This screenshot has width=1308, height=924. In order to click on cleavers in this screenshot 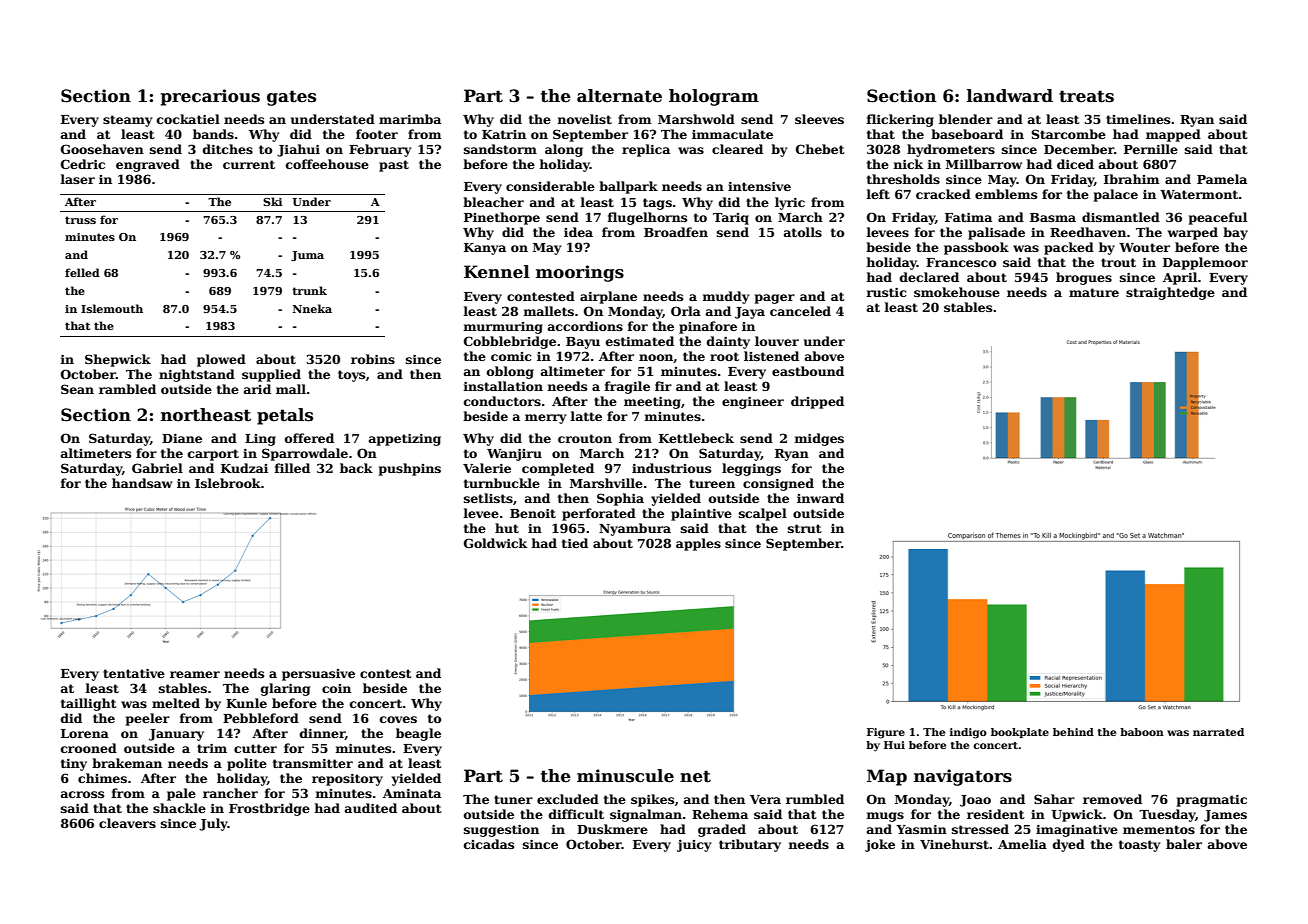, I will do `click(127, 823)`.
